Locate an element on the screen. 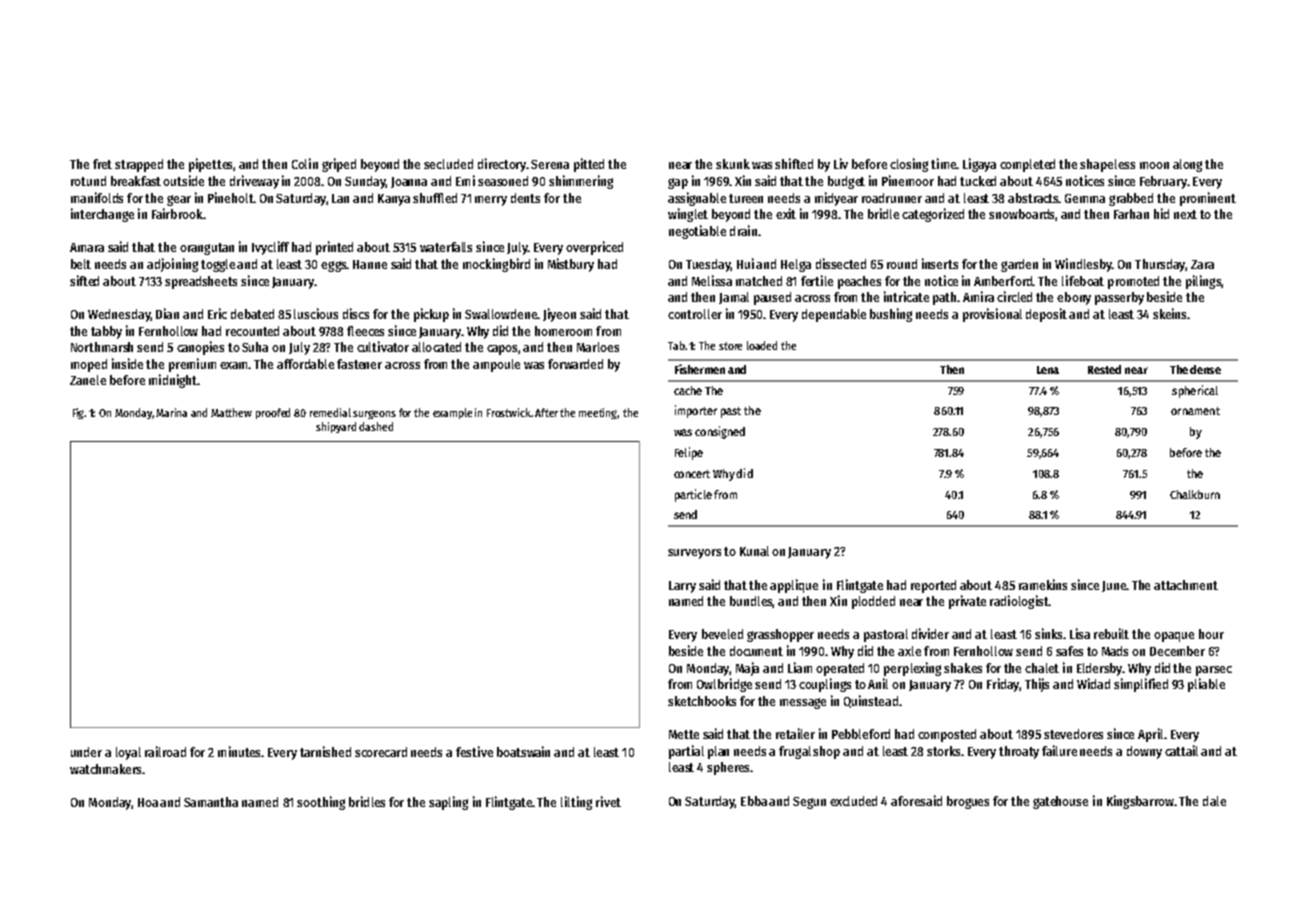 Image resolution: width=1308 pixels, height=924 pixels. sapling is located at coordinates (448, 803).
